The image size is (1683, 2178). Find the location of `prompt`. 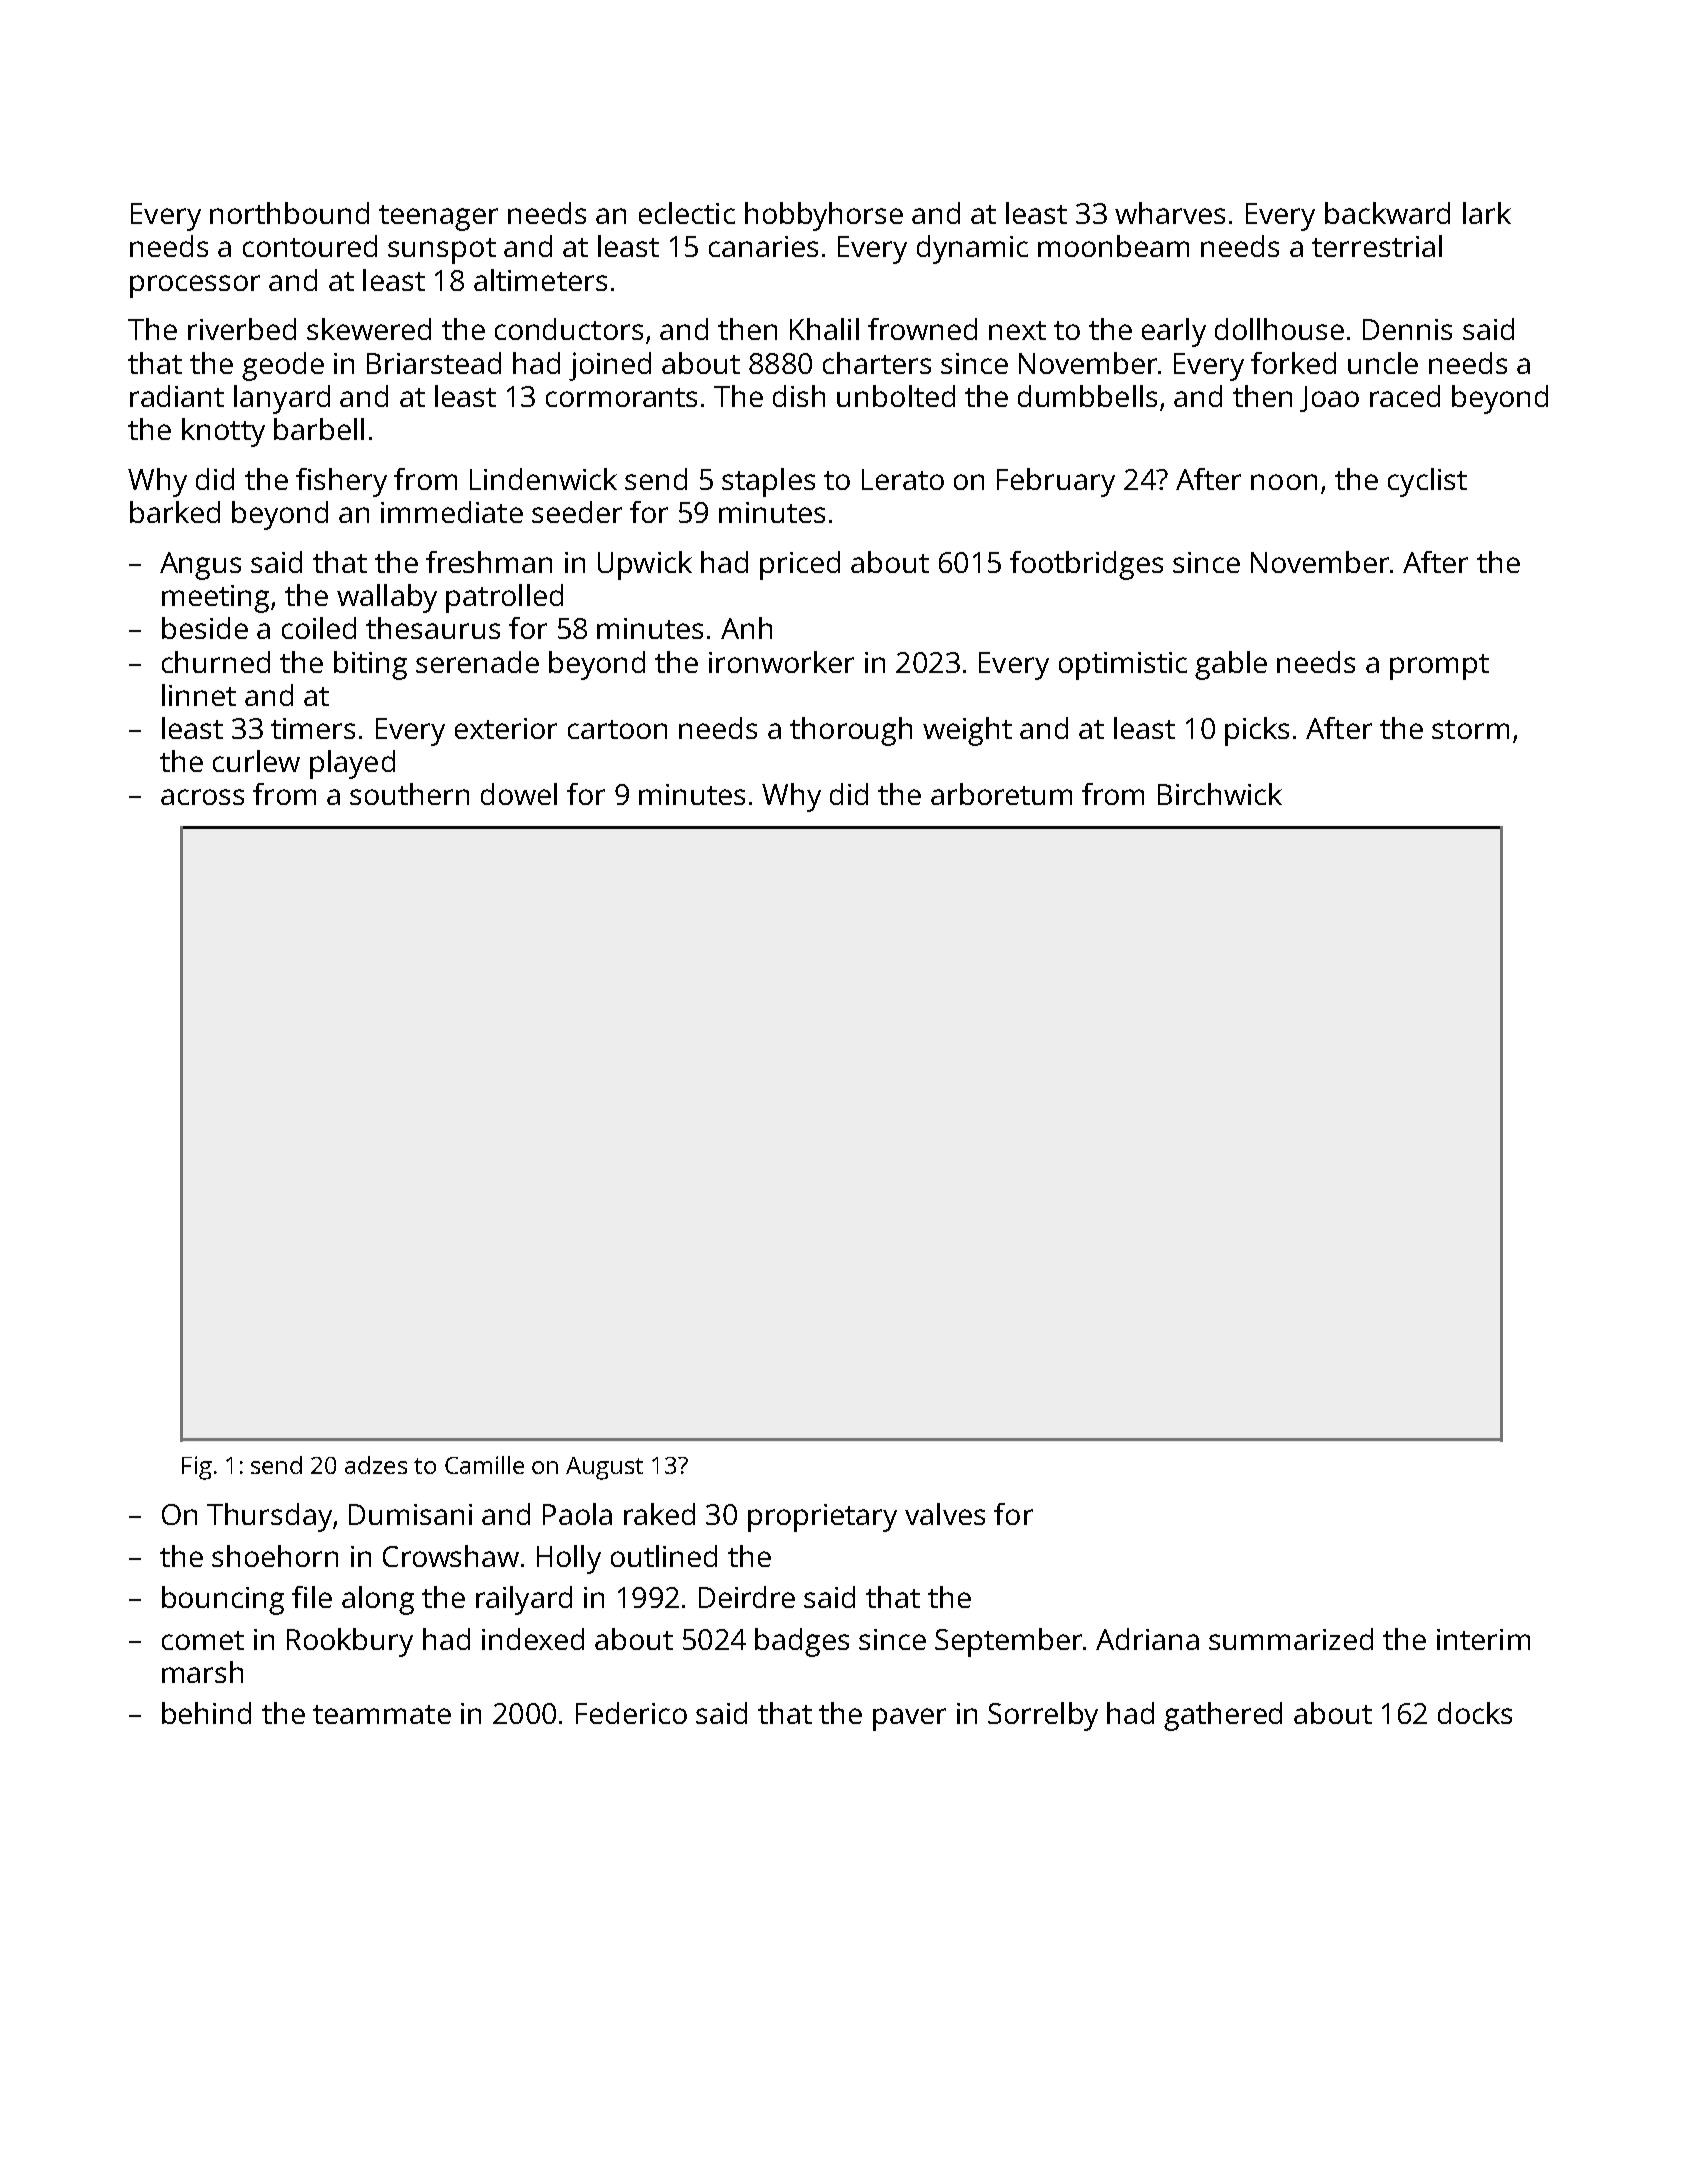

prompt is located at coordinates (1439, 667).
